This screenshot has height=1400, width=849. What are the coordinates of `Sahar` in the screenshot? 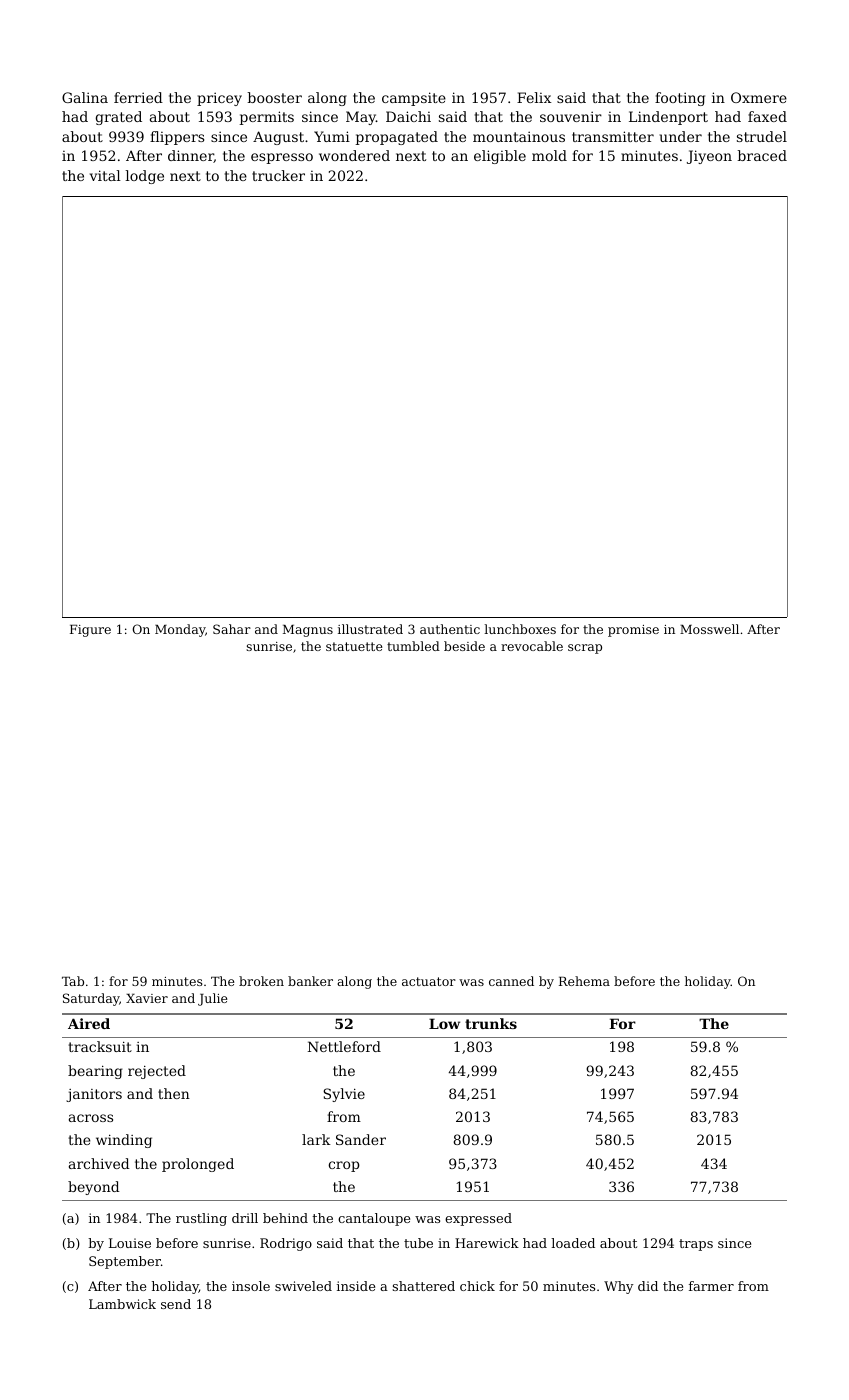 It's located at (232, 629).
